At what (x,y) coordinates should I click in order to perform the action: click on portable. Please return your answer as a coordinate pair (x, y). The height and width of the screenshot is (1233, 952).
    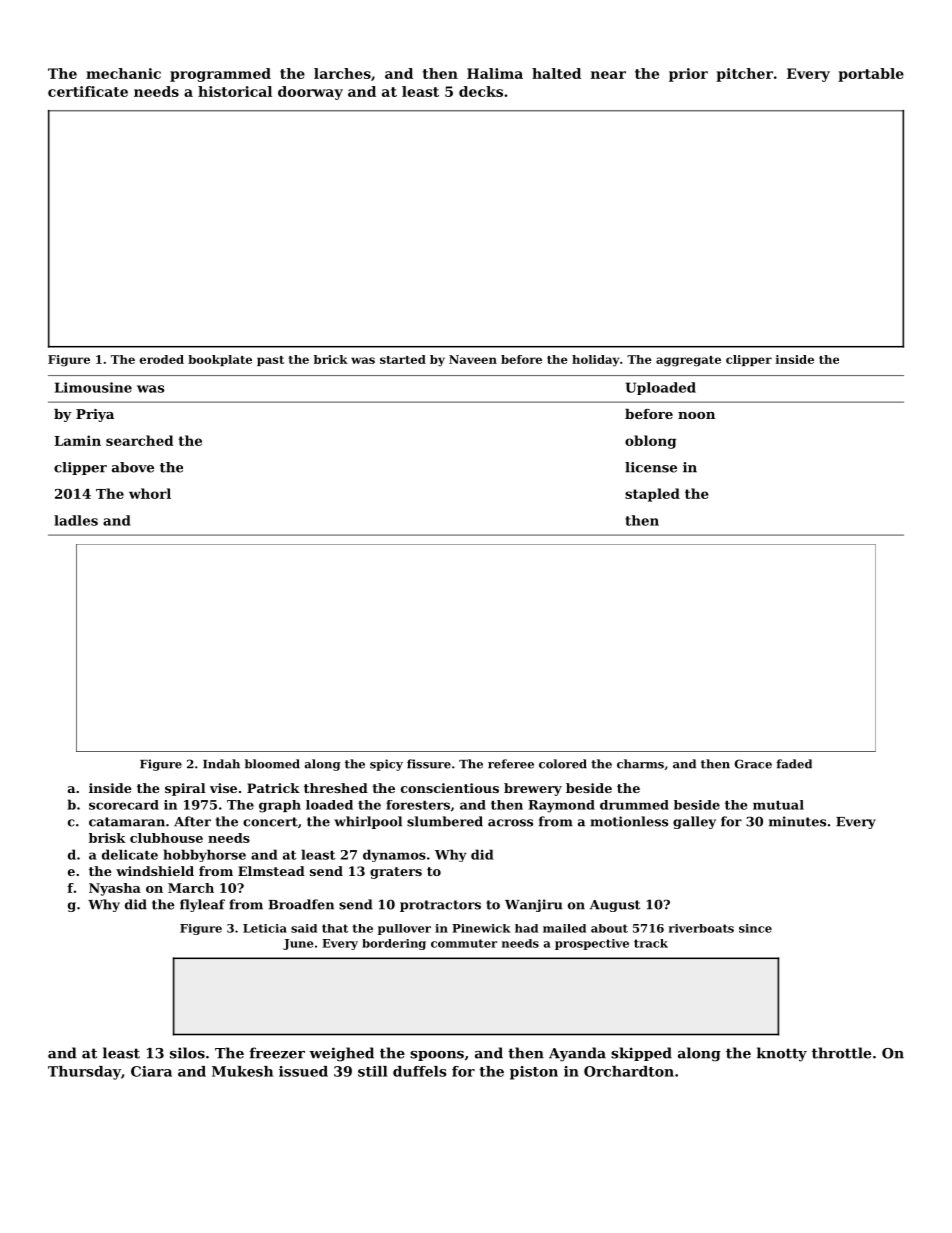
    Looking at the image, I should click on (871, 75).
